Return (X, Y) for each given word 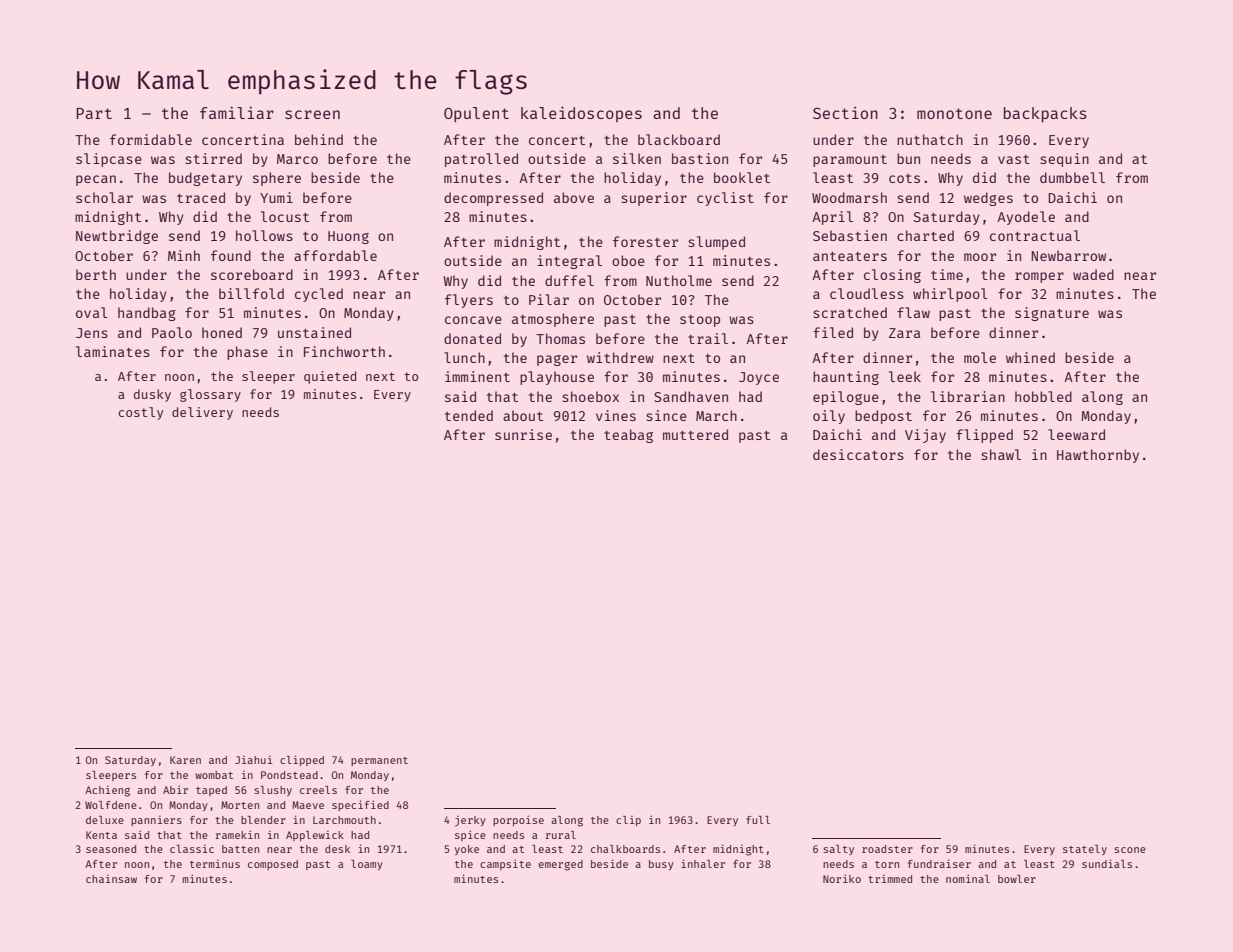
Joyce (759, 378)
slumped (716, 243)
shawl (1001, 454)
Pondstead (289, 775)
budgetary (205, 179)
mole (980, 357)
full (758, 820)
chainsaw (111, 879)
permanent (379, 761)
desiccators (858, 454)
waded (1093, 274)
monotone (954, 113)
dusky (152, 395)
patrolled (481, 160)
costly (140, 413)
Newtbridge (117, 237)
